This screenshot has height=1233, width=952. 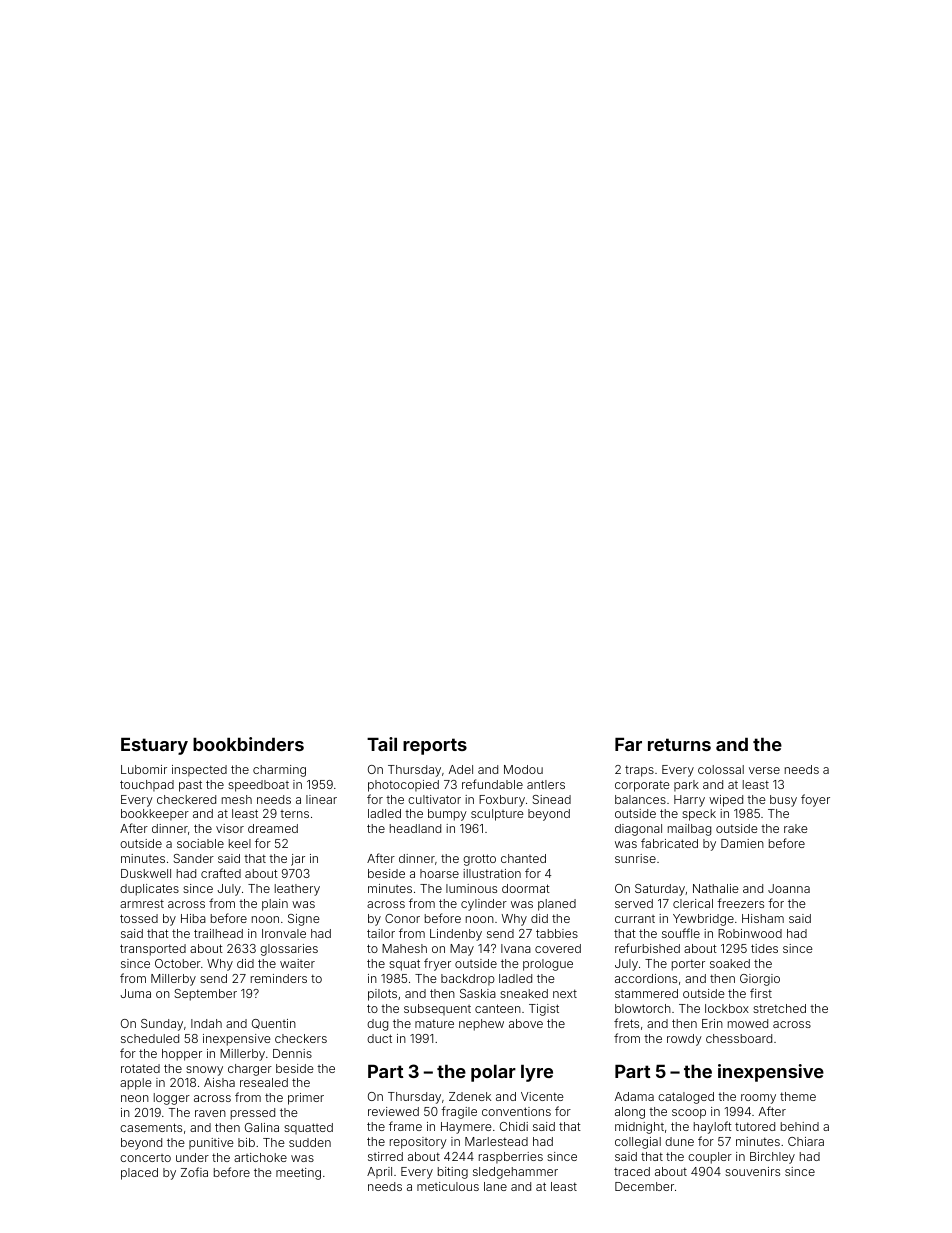 I want to click on dug, so click(x=377, y=1025).
